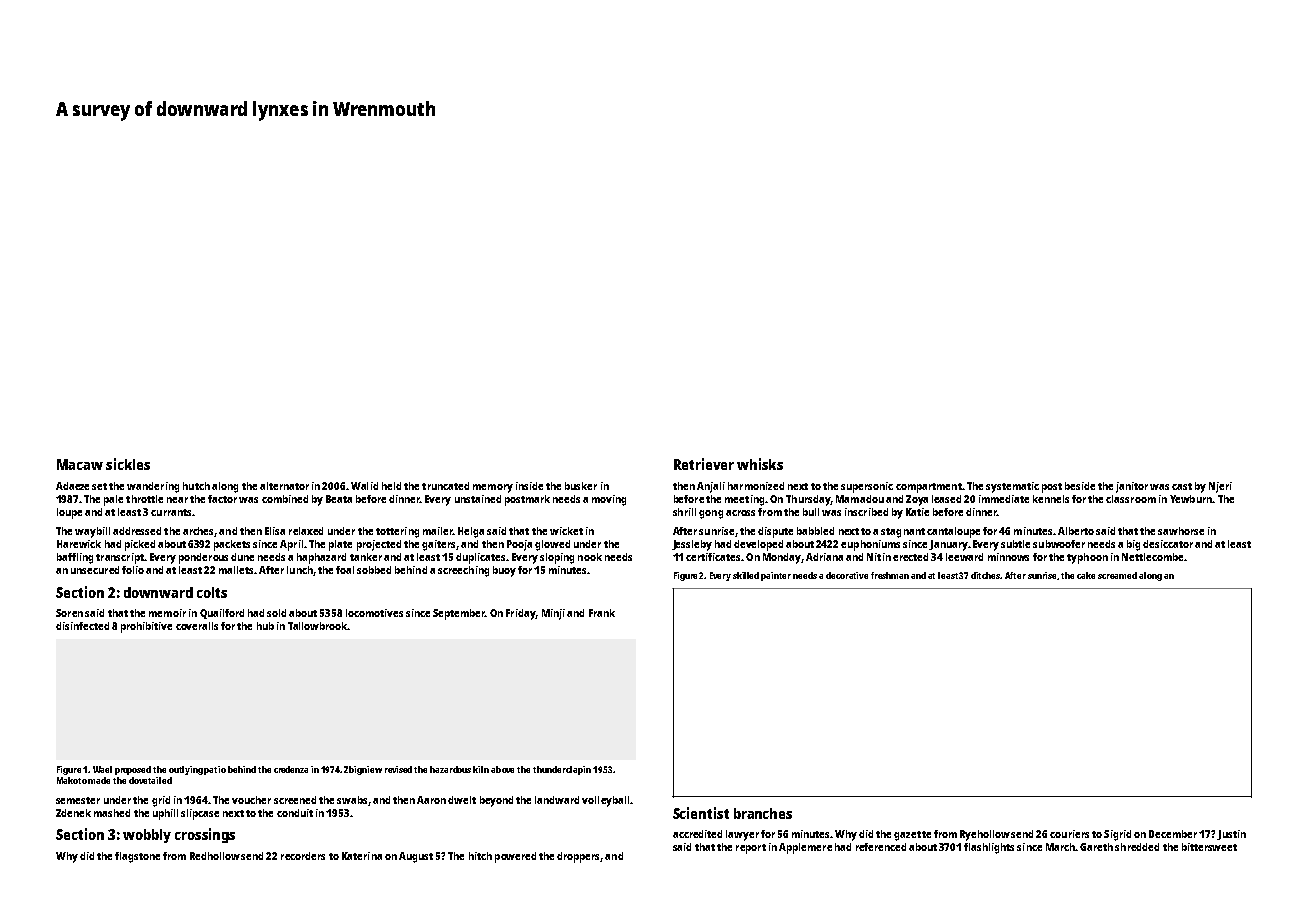 Image resolution: width=1308 pixels, height=924 pixels. Describe the element at coordinates (602, 613) in the page. I see `Frank` at that location.
